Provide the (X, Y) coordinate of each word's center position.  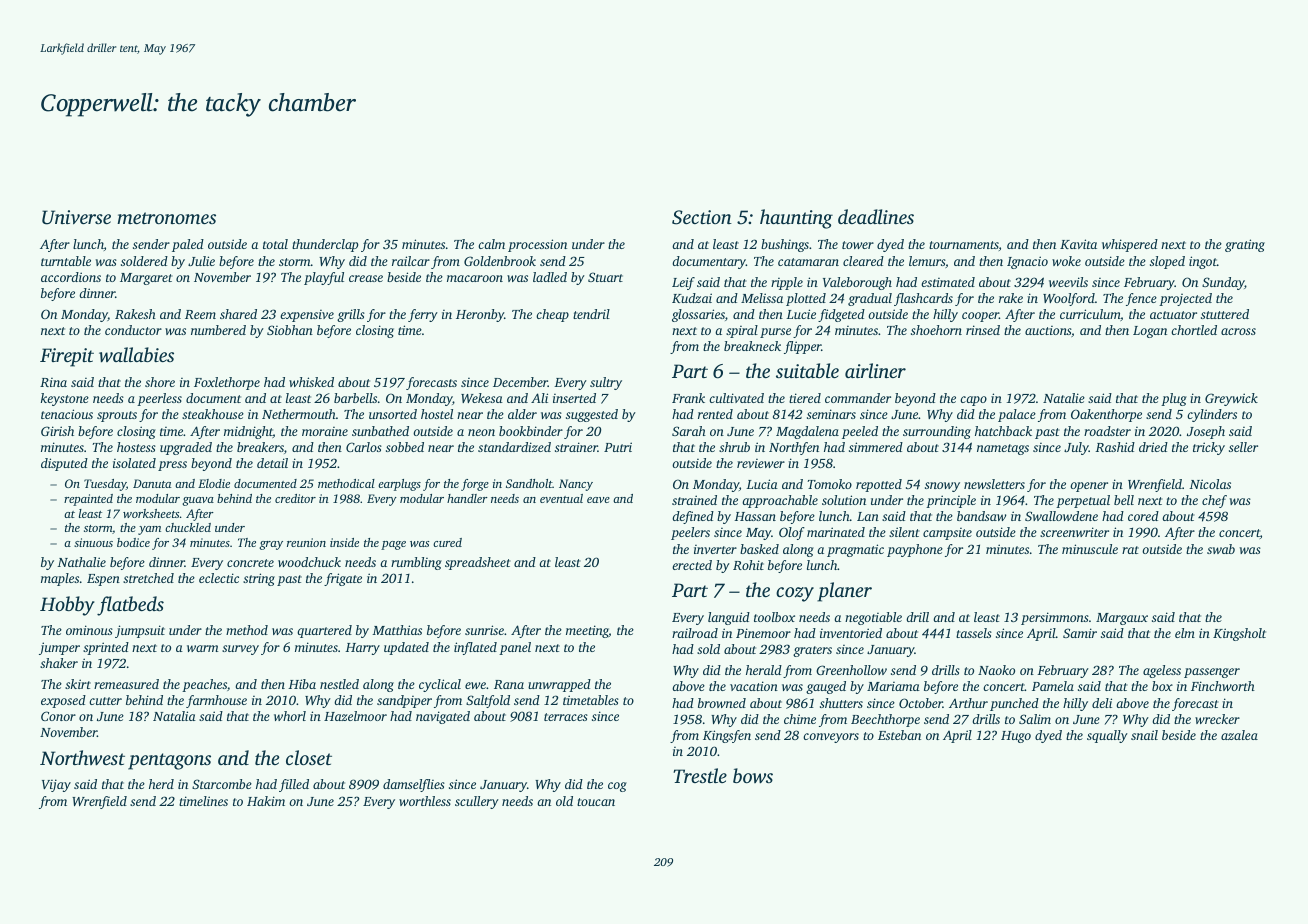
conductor (133, 330)
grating (1245, 245)
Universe (76, 217)
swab (1221, 549)
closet (309, 757)
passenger (1212, 673)
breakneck (752, 346)
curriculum (1090, 314)
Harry (362, 649)
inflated (475, 648)
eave (598, 500)
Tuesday (105, 485)
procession (537, 245)
